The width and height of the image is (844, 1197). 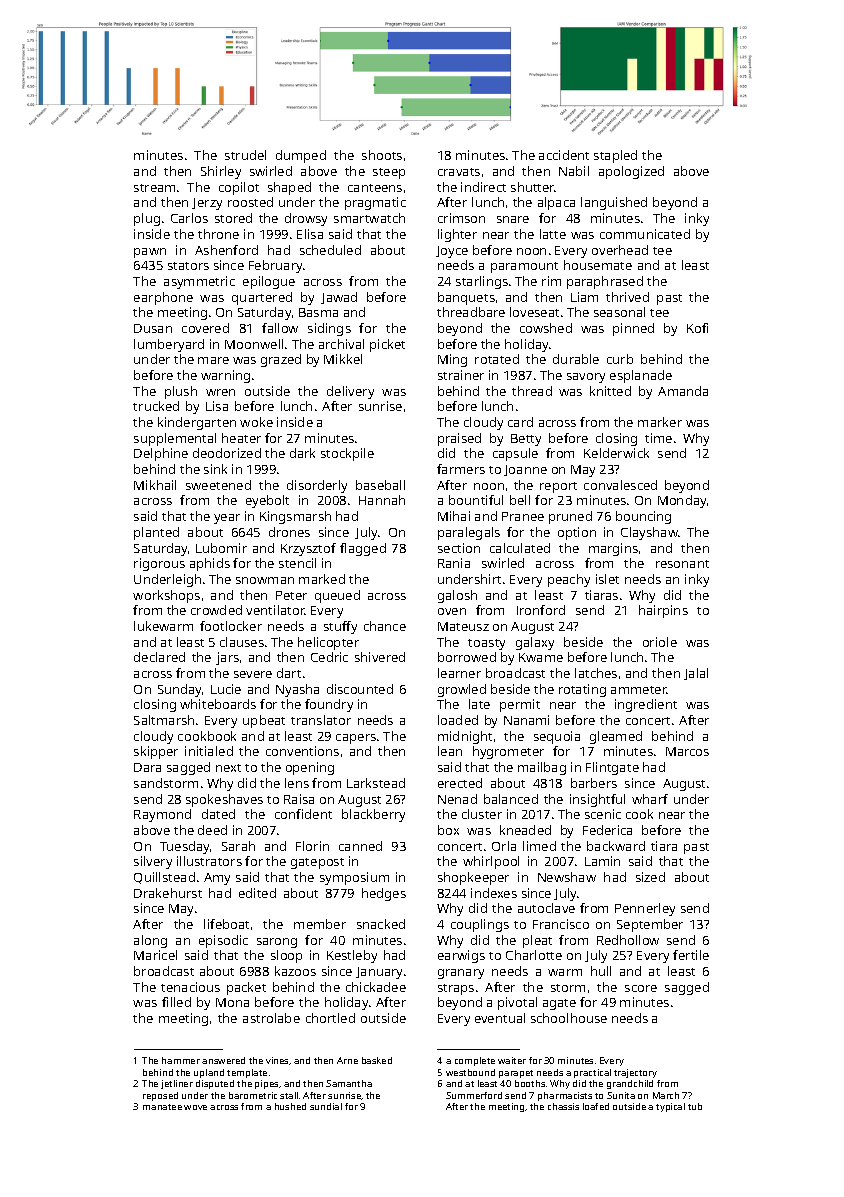 What do you see at coordinates (147, 767) in the image?
I see `Dara` at bounding box center [147, 767].
